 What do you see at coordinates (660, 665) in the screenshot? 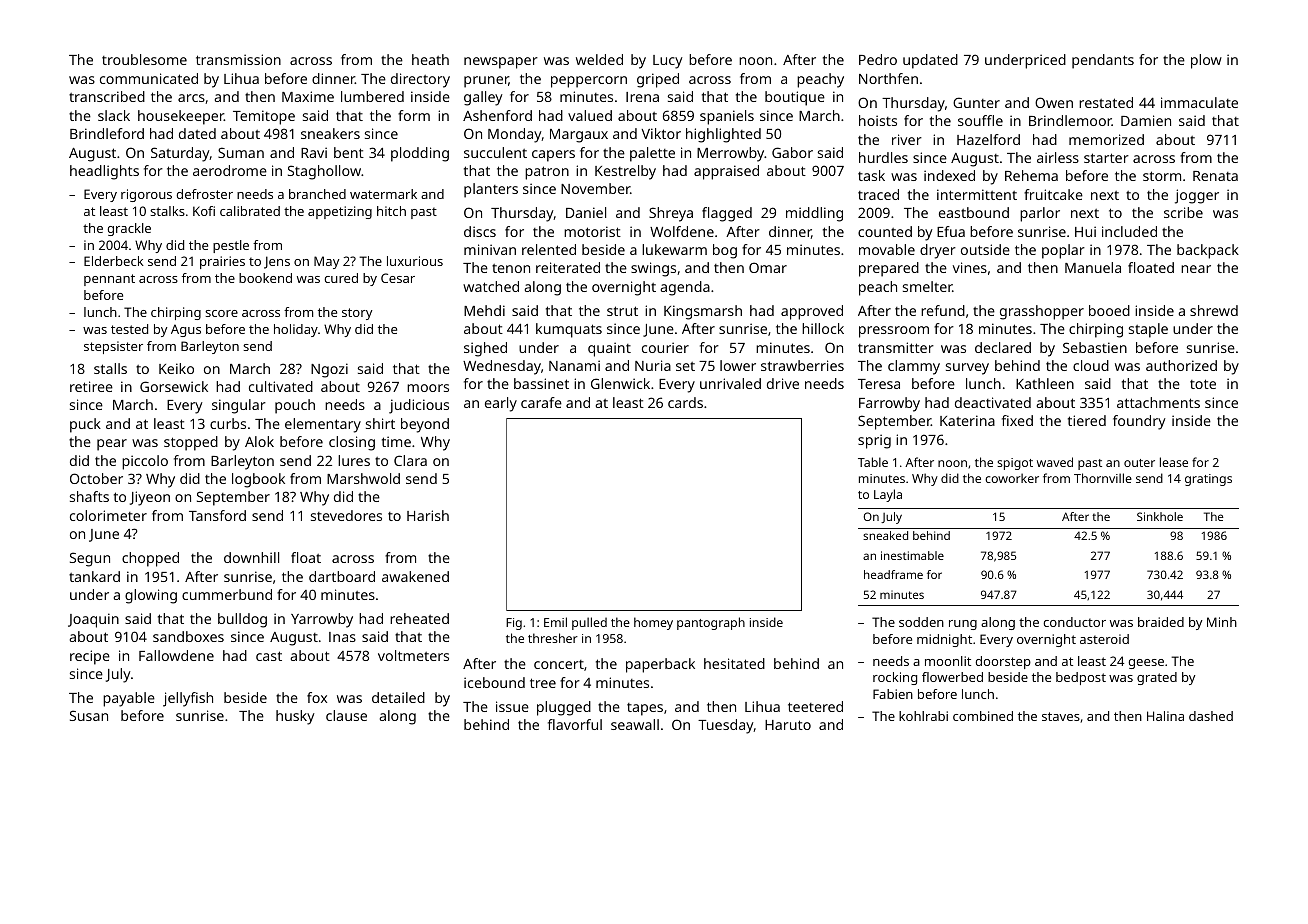
I see `paperback` at bounding box center [660, 665].
